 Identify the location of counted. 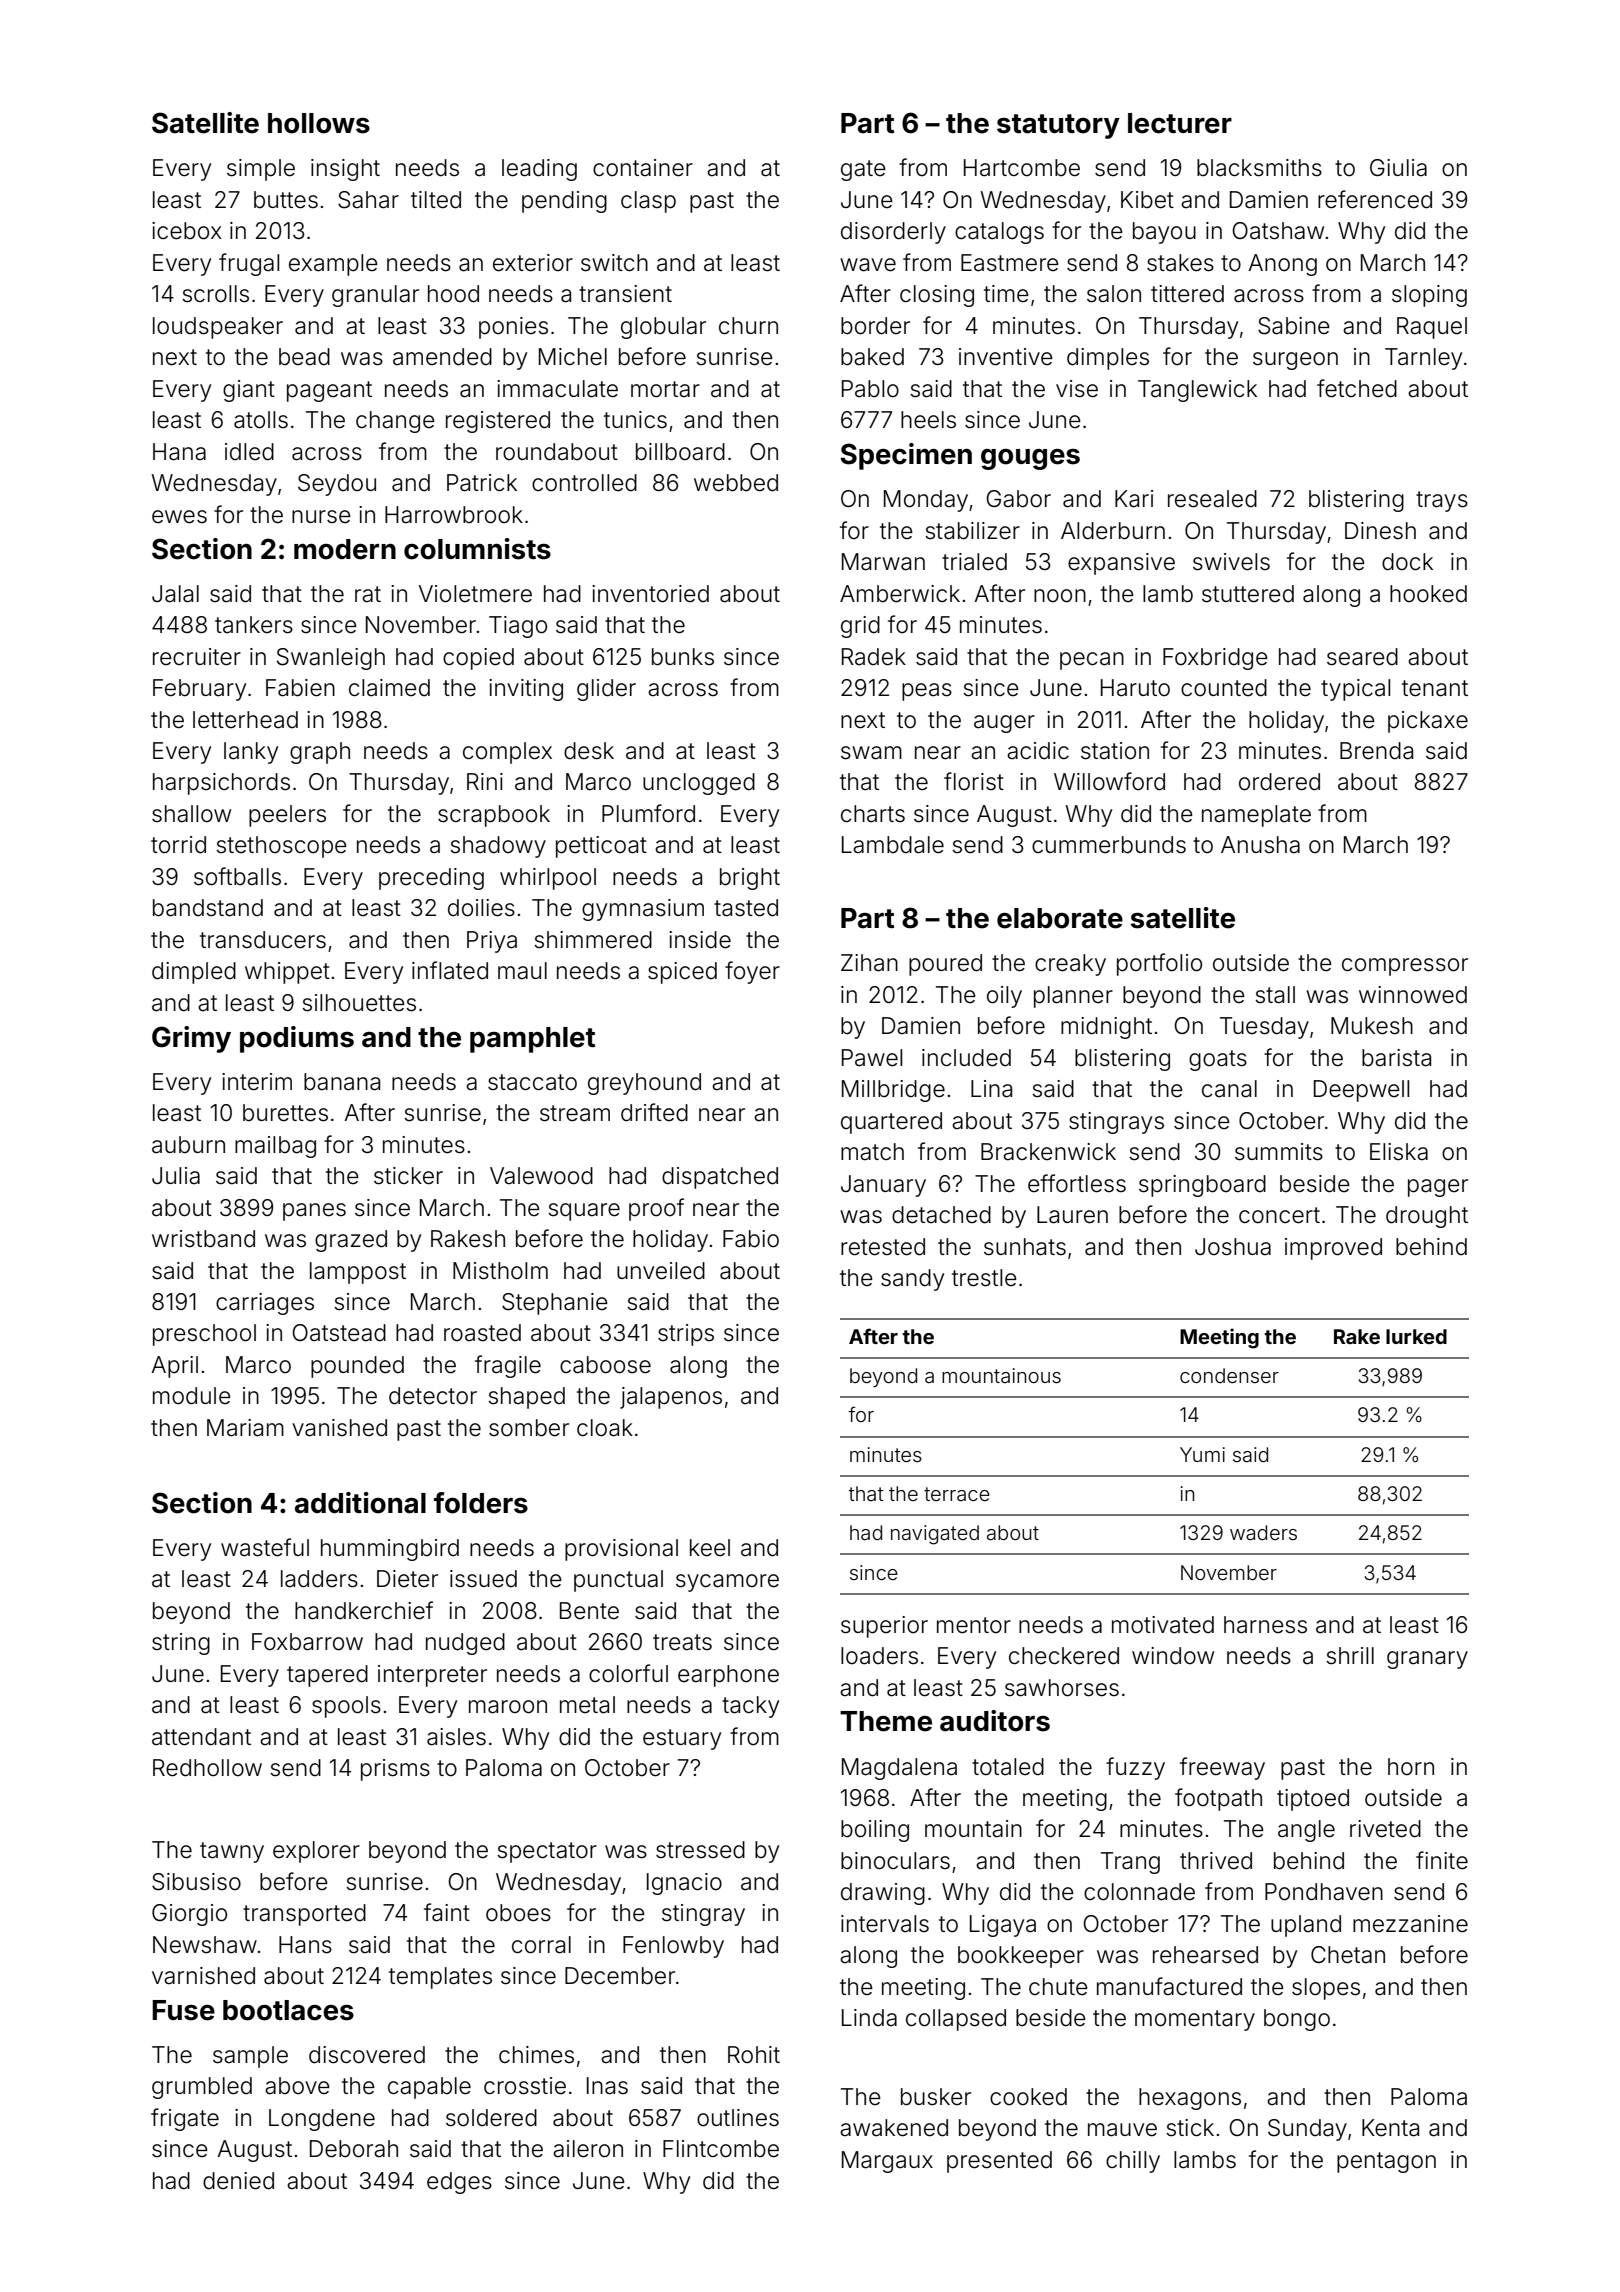
(1224, 688).
